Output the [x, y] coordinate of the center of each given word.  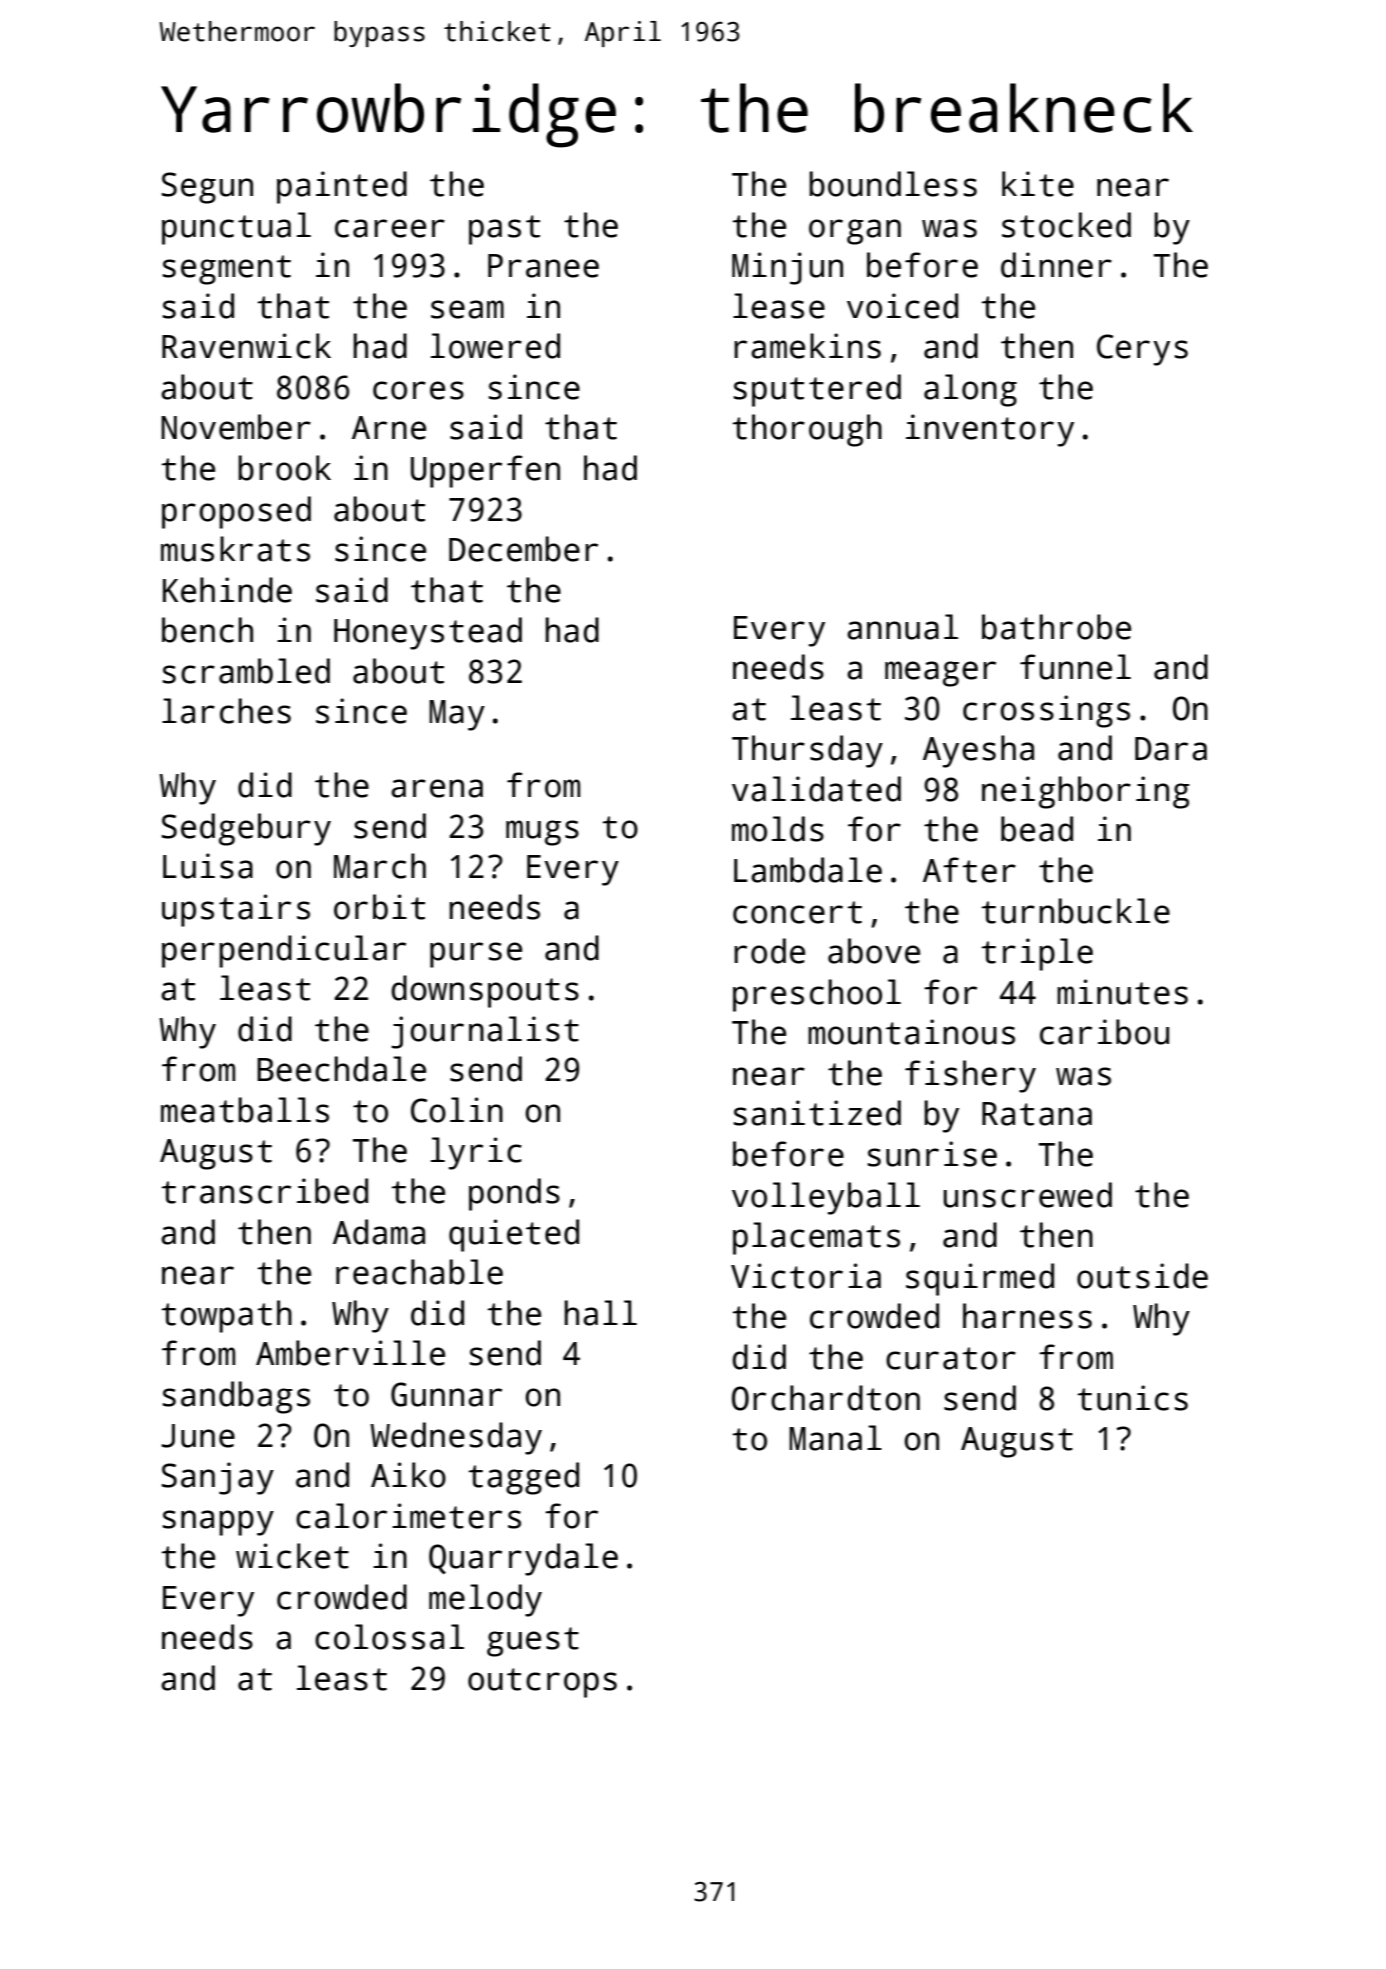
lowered [495, 346]
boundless [893, 184]
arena [437, 788]
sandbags [236, 1397]
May [457, 715]
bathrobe [1056, 627]
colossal [389, 1637]
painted [342, 187]
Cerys [1142, 350]
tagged [523, 1478]
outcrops [542, 1683]
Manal [835, 1438]
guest [533, 1642]
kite [1038, 184]
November [236, 427]
